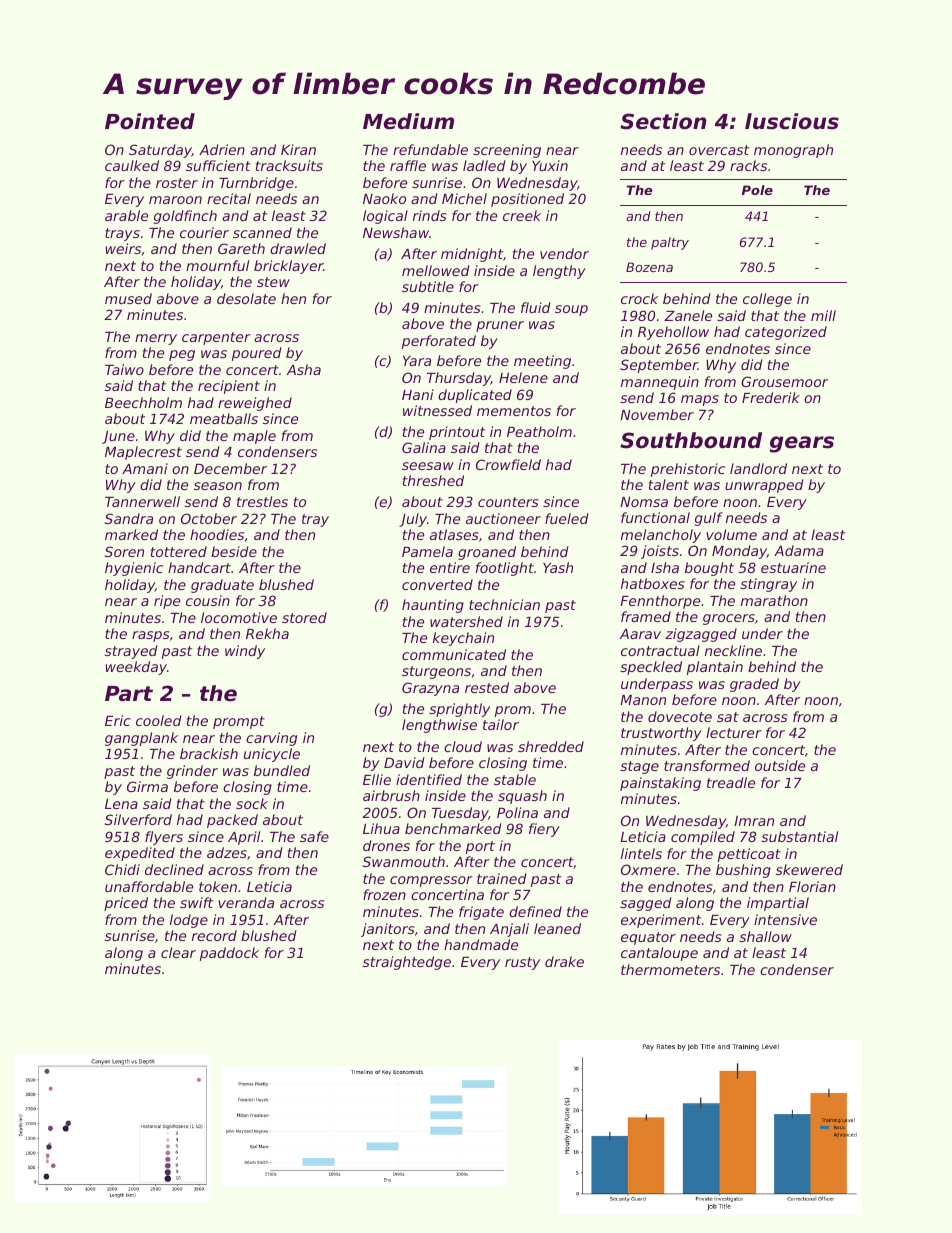 This image has height=1233, width=952. What do you see at coordinates (536, 307) in the image?
I see `fluid` at bounding box center [536, 307].
